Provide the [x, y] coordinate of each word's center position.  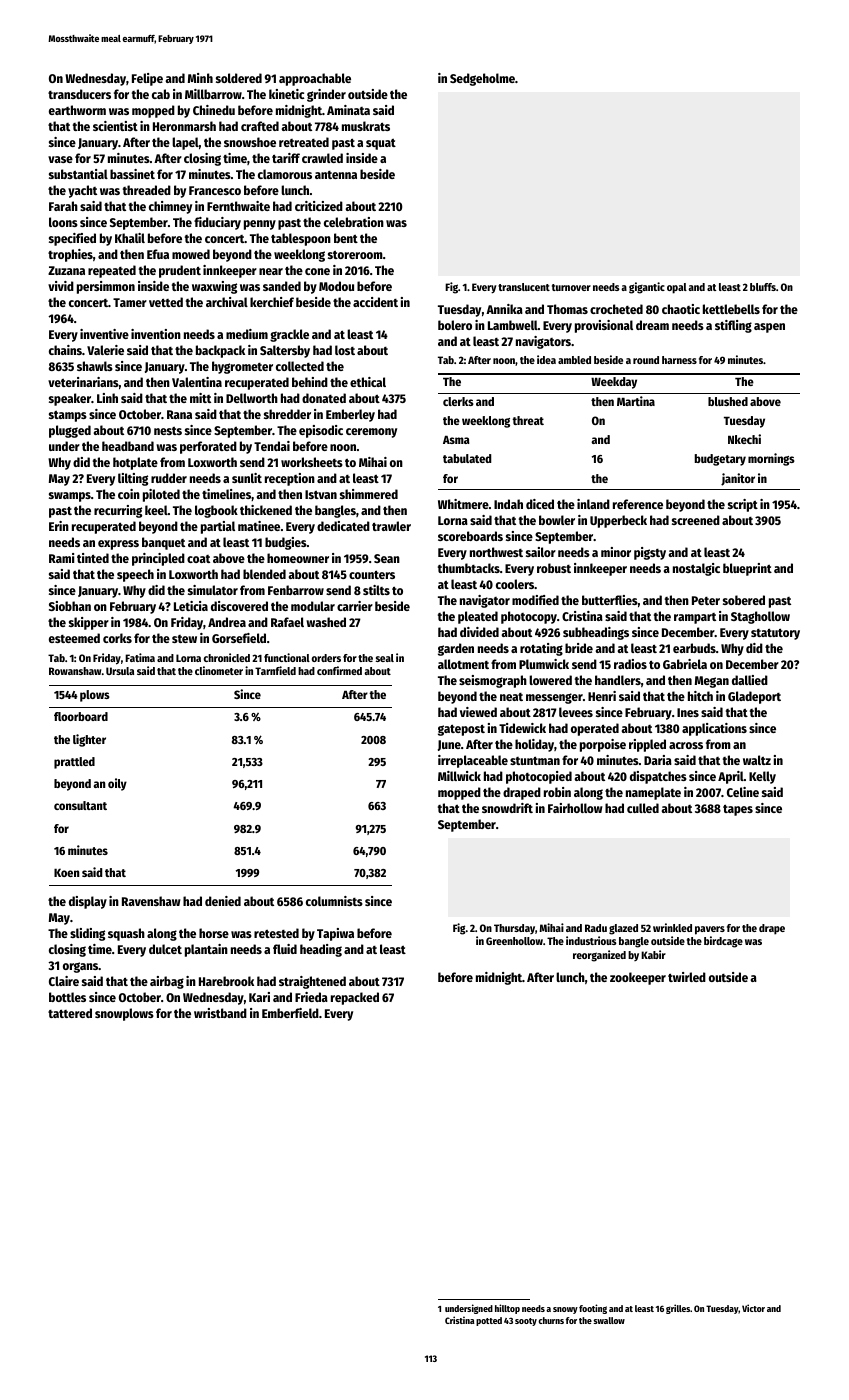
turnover [571, 287]
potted [489, 1321]
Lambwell [513, 325]
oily [117, 784]
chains [65, 350]
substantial [78, 174]
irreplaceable [473, 761]
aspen [769, 328]
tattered [70, 1013]
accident [375, 302]
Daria [658, 760]
